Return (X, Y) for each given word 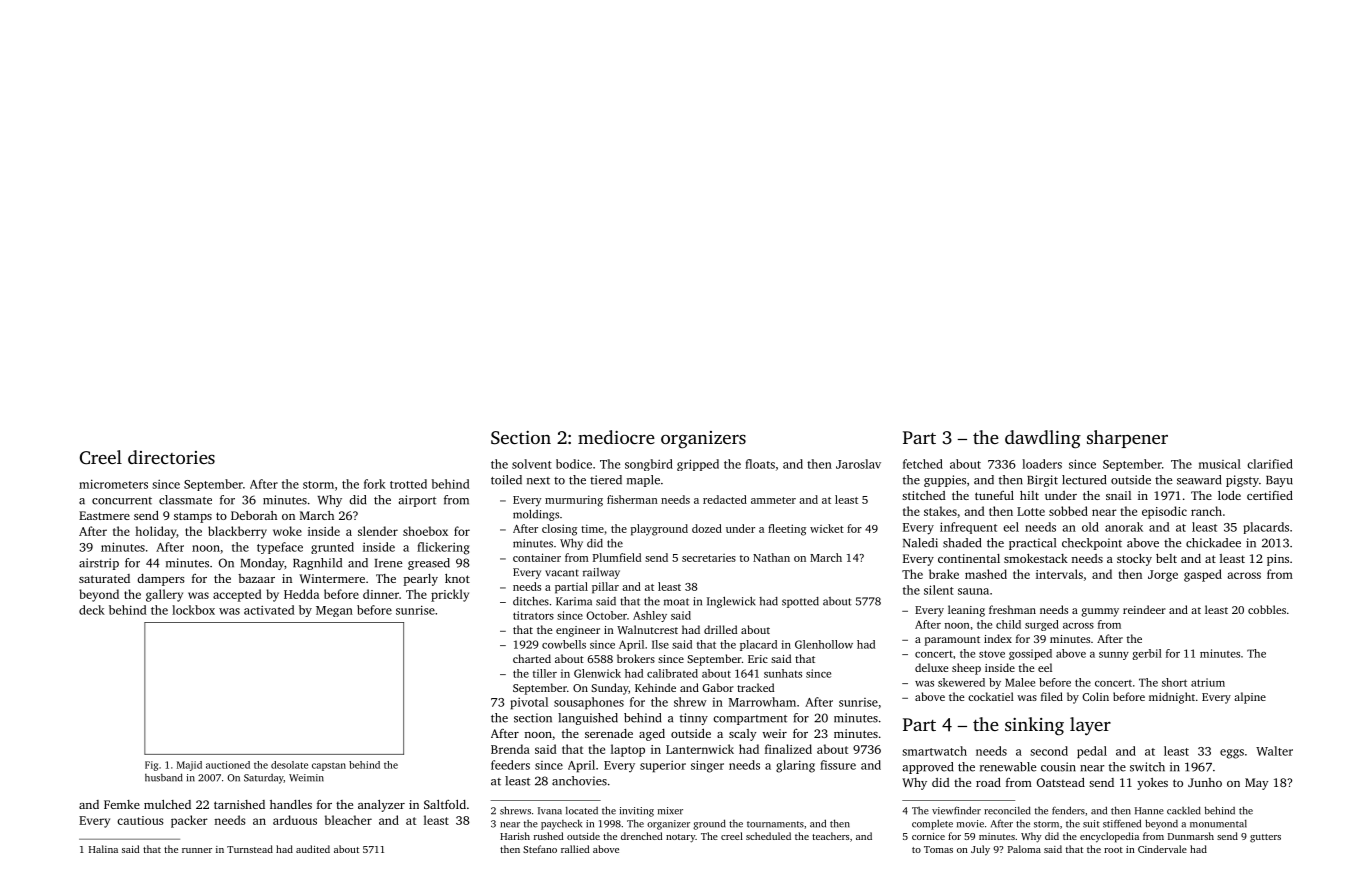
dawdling (1043, 439)
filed (1052, 696)
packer (189, 821)
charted (532, 658)
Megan (334, 611)
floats (760, 464)
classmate (185, 500)
